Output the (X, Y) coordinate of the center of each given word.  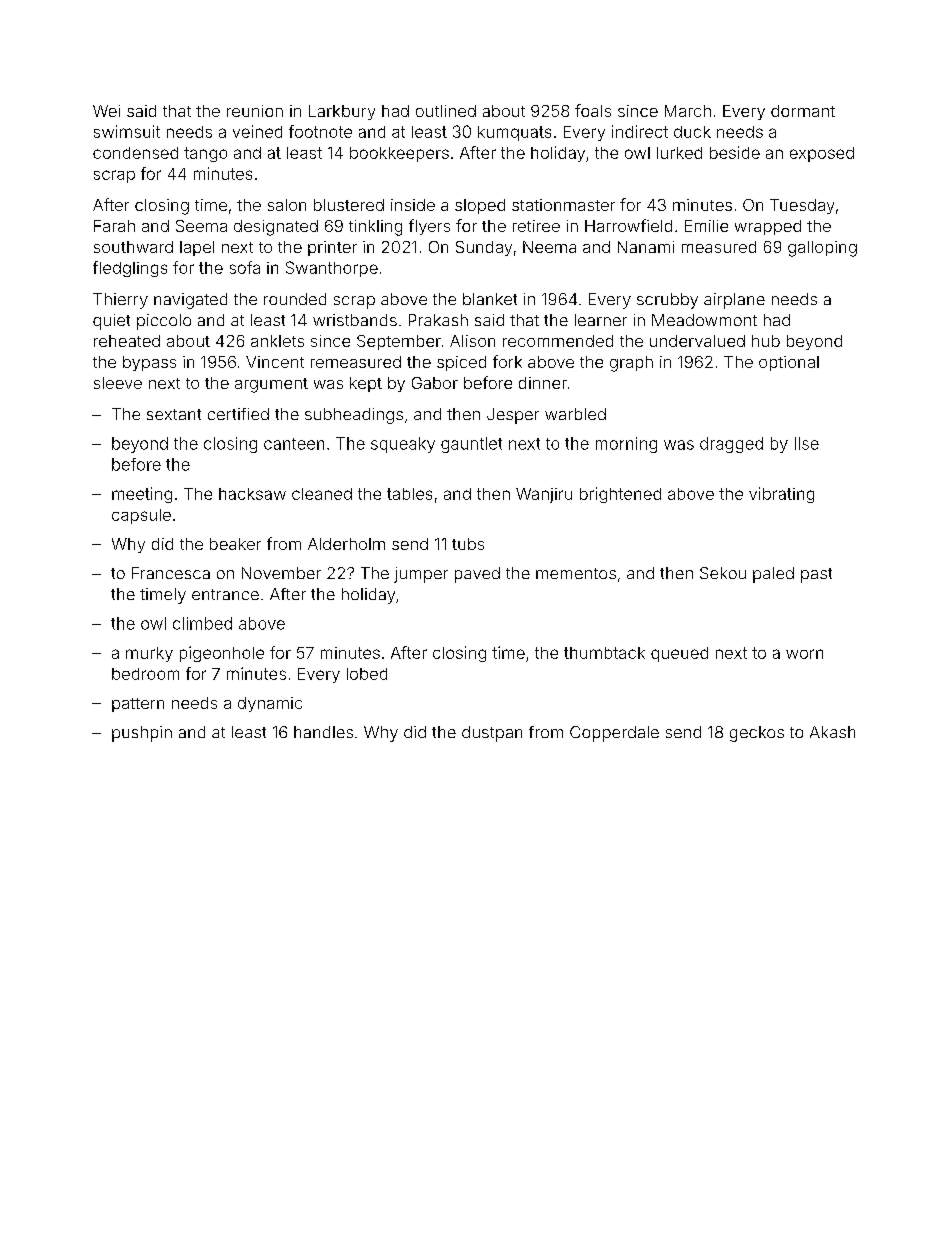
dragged (731, 445)
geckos (757, 734)
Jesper (513, 416)
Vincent (275, 362)
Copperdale (614, 734)
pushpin (142, 734)
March (688, 111)
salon (287, 205)
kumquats (514, 133)
